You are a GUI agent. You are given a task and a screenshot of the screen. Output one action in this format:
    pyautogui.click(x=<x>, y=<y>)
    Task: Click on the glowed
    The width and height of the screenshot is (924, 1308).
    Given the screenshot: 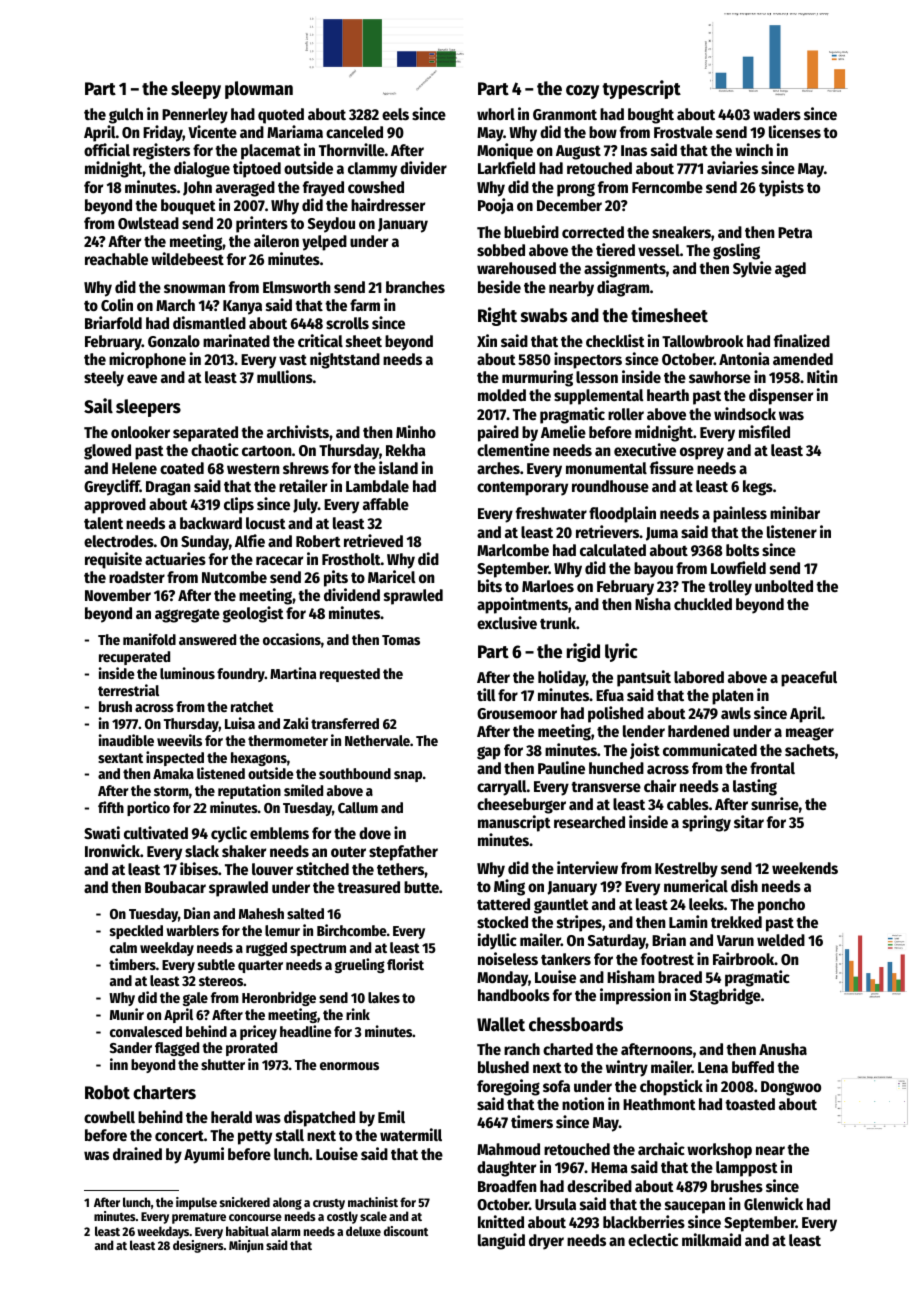 What is the action you would take?
    pyautogui.click(x=107, y=452)
